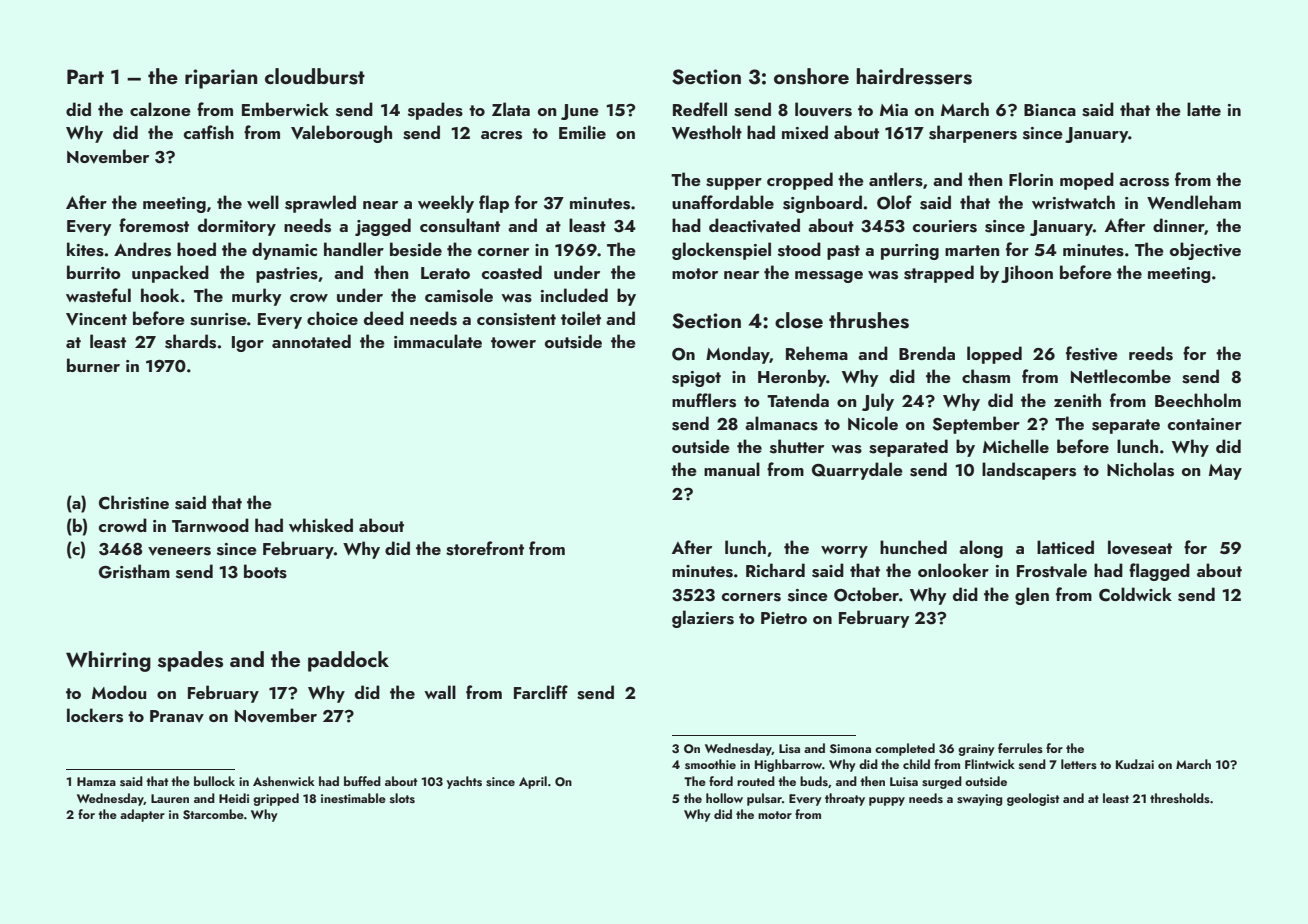 The width and height of the screenshot is (1308, 924). I want to click on storefront, so click(485, 548).
